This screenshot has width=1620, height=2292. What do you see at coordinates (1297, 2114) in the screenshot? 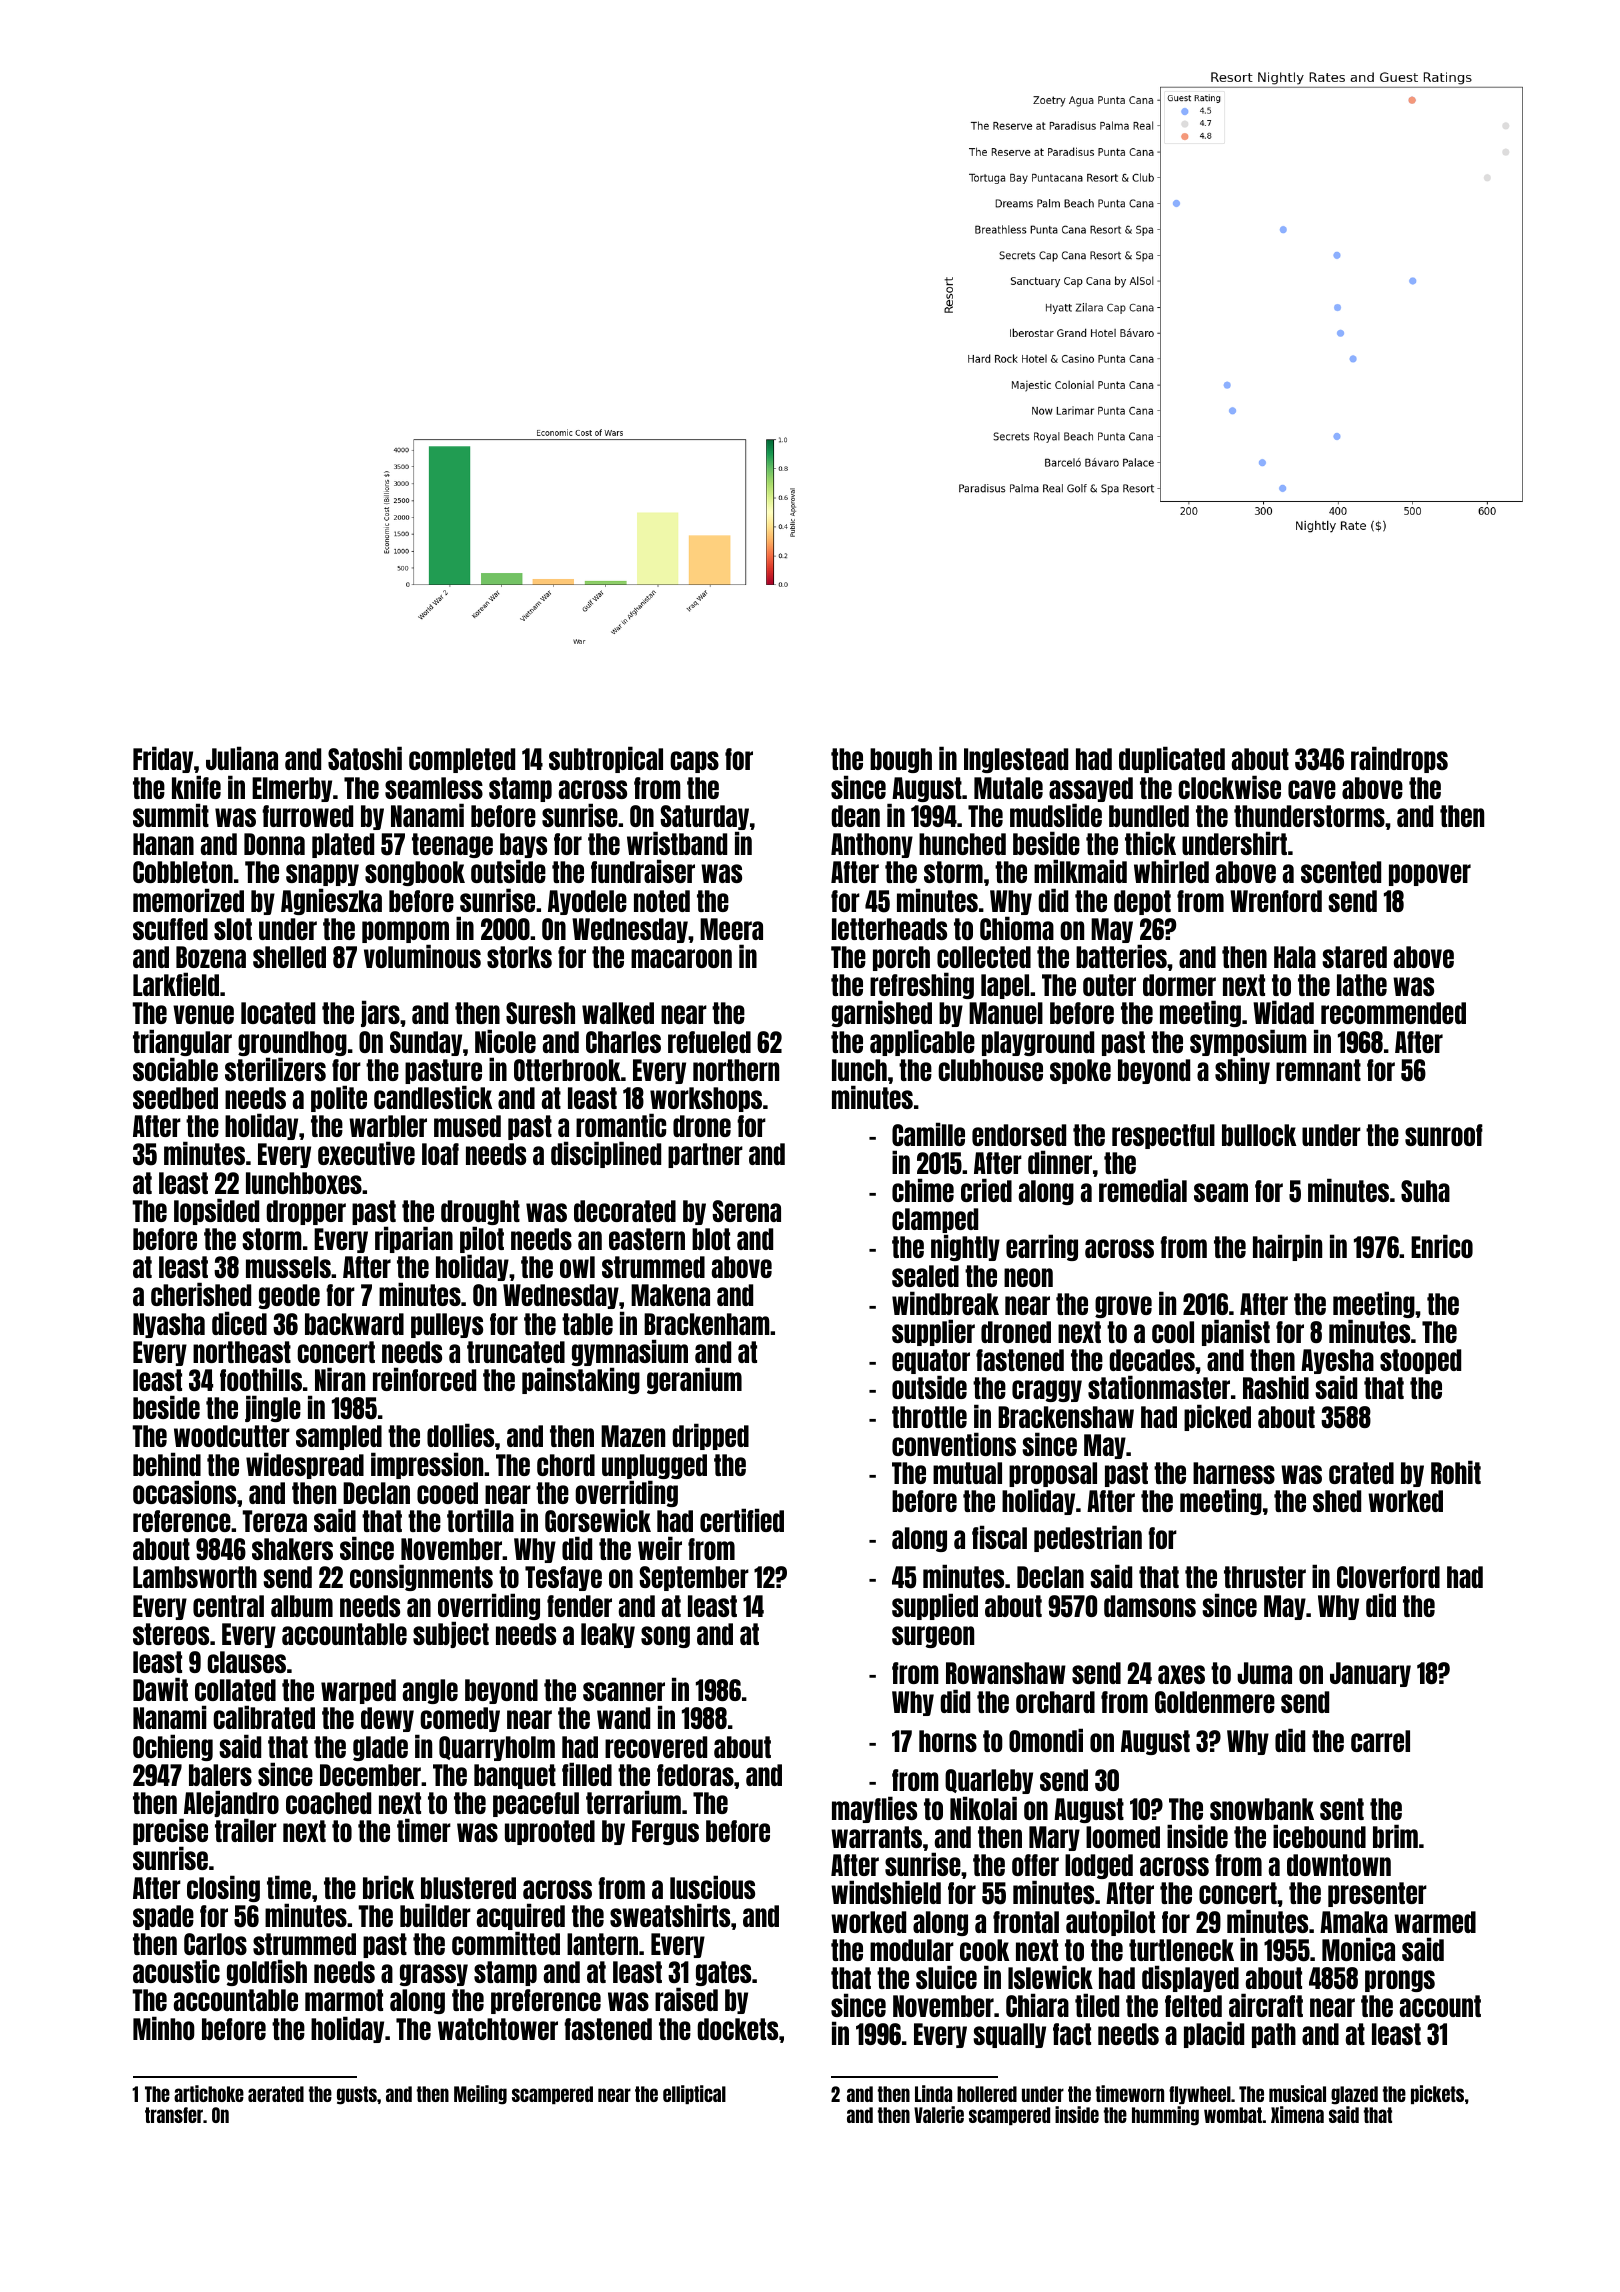
I see `Ximena` at bounding box center [1297, 2114].
